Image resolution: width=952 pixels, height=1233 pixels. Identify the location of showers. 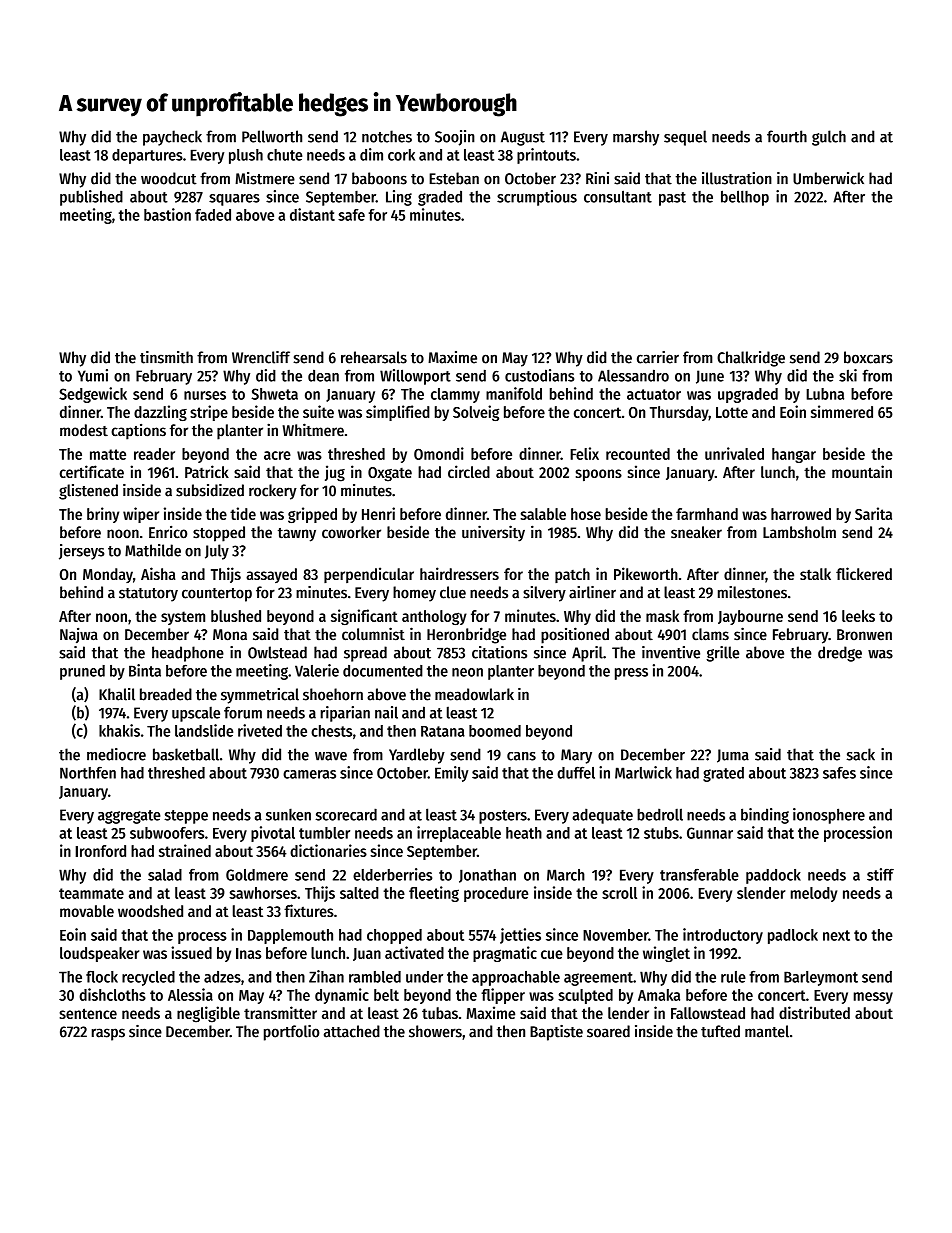
(435, 1031).
